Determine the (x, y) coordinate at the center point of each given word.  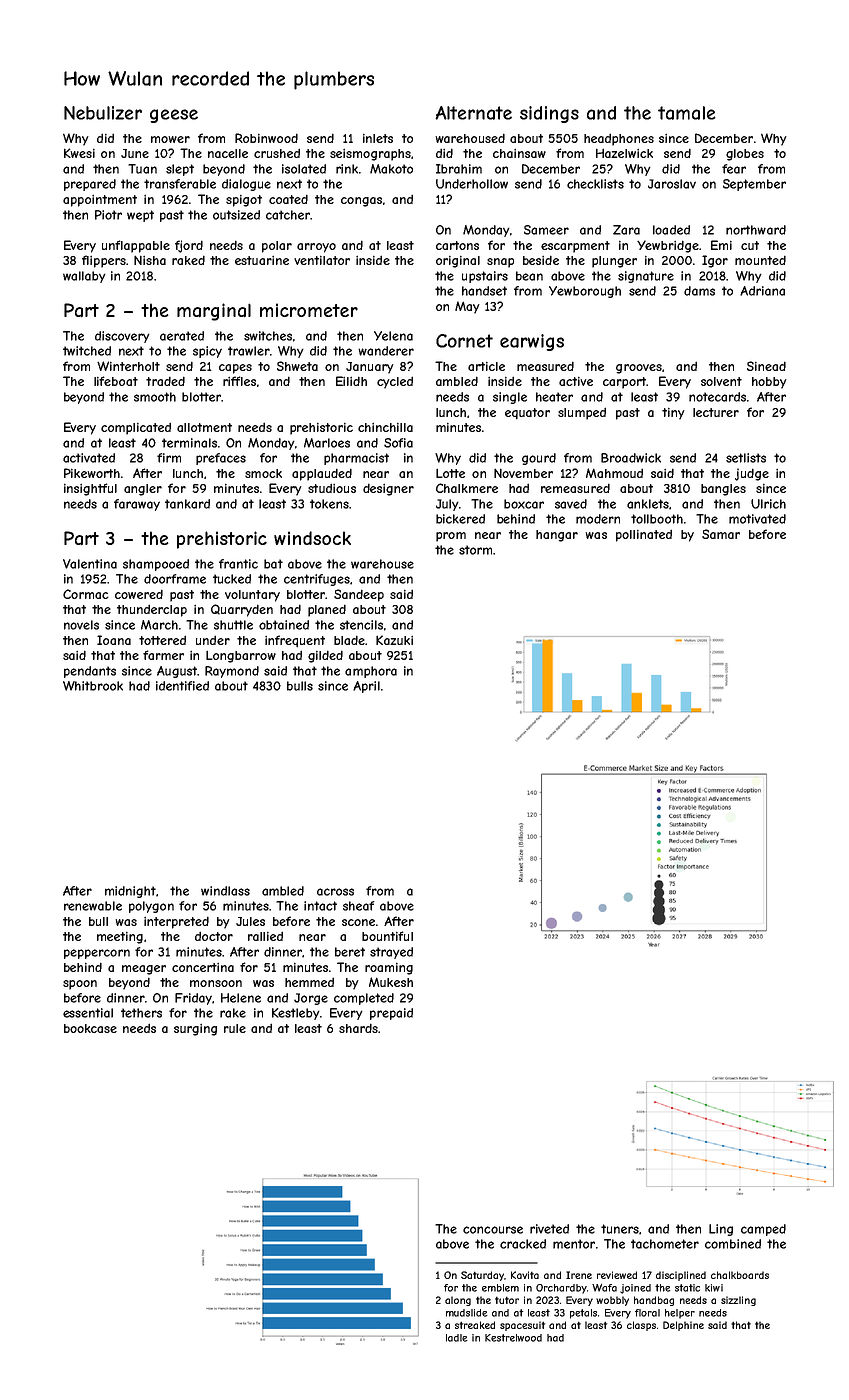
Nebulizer (103, 113)
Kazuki (394, 640)
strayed (391, 953)
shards (358, 1028)
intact (320, 906)
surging (195, 1030)
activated (89, 458)
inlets (378, 138)
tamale (687, 113)
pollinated (644, 535)
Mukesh (391, 982)
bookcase (90, 1028)
